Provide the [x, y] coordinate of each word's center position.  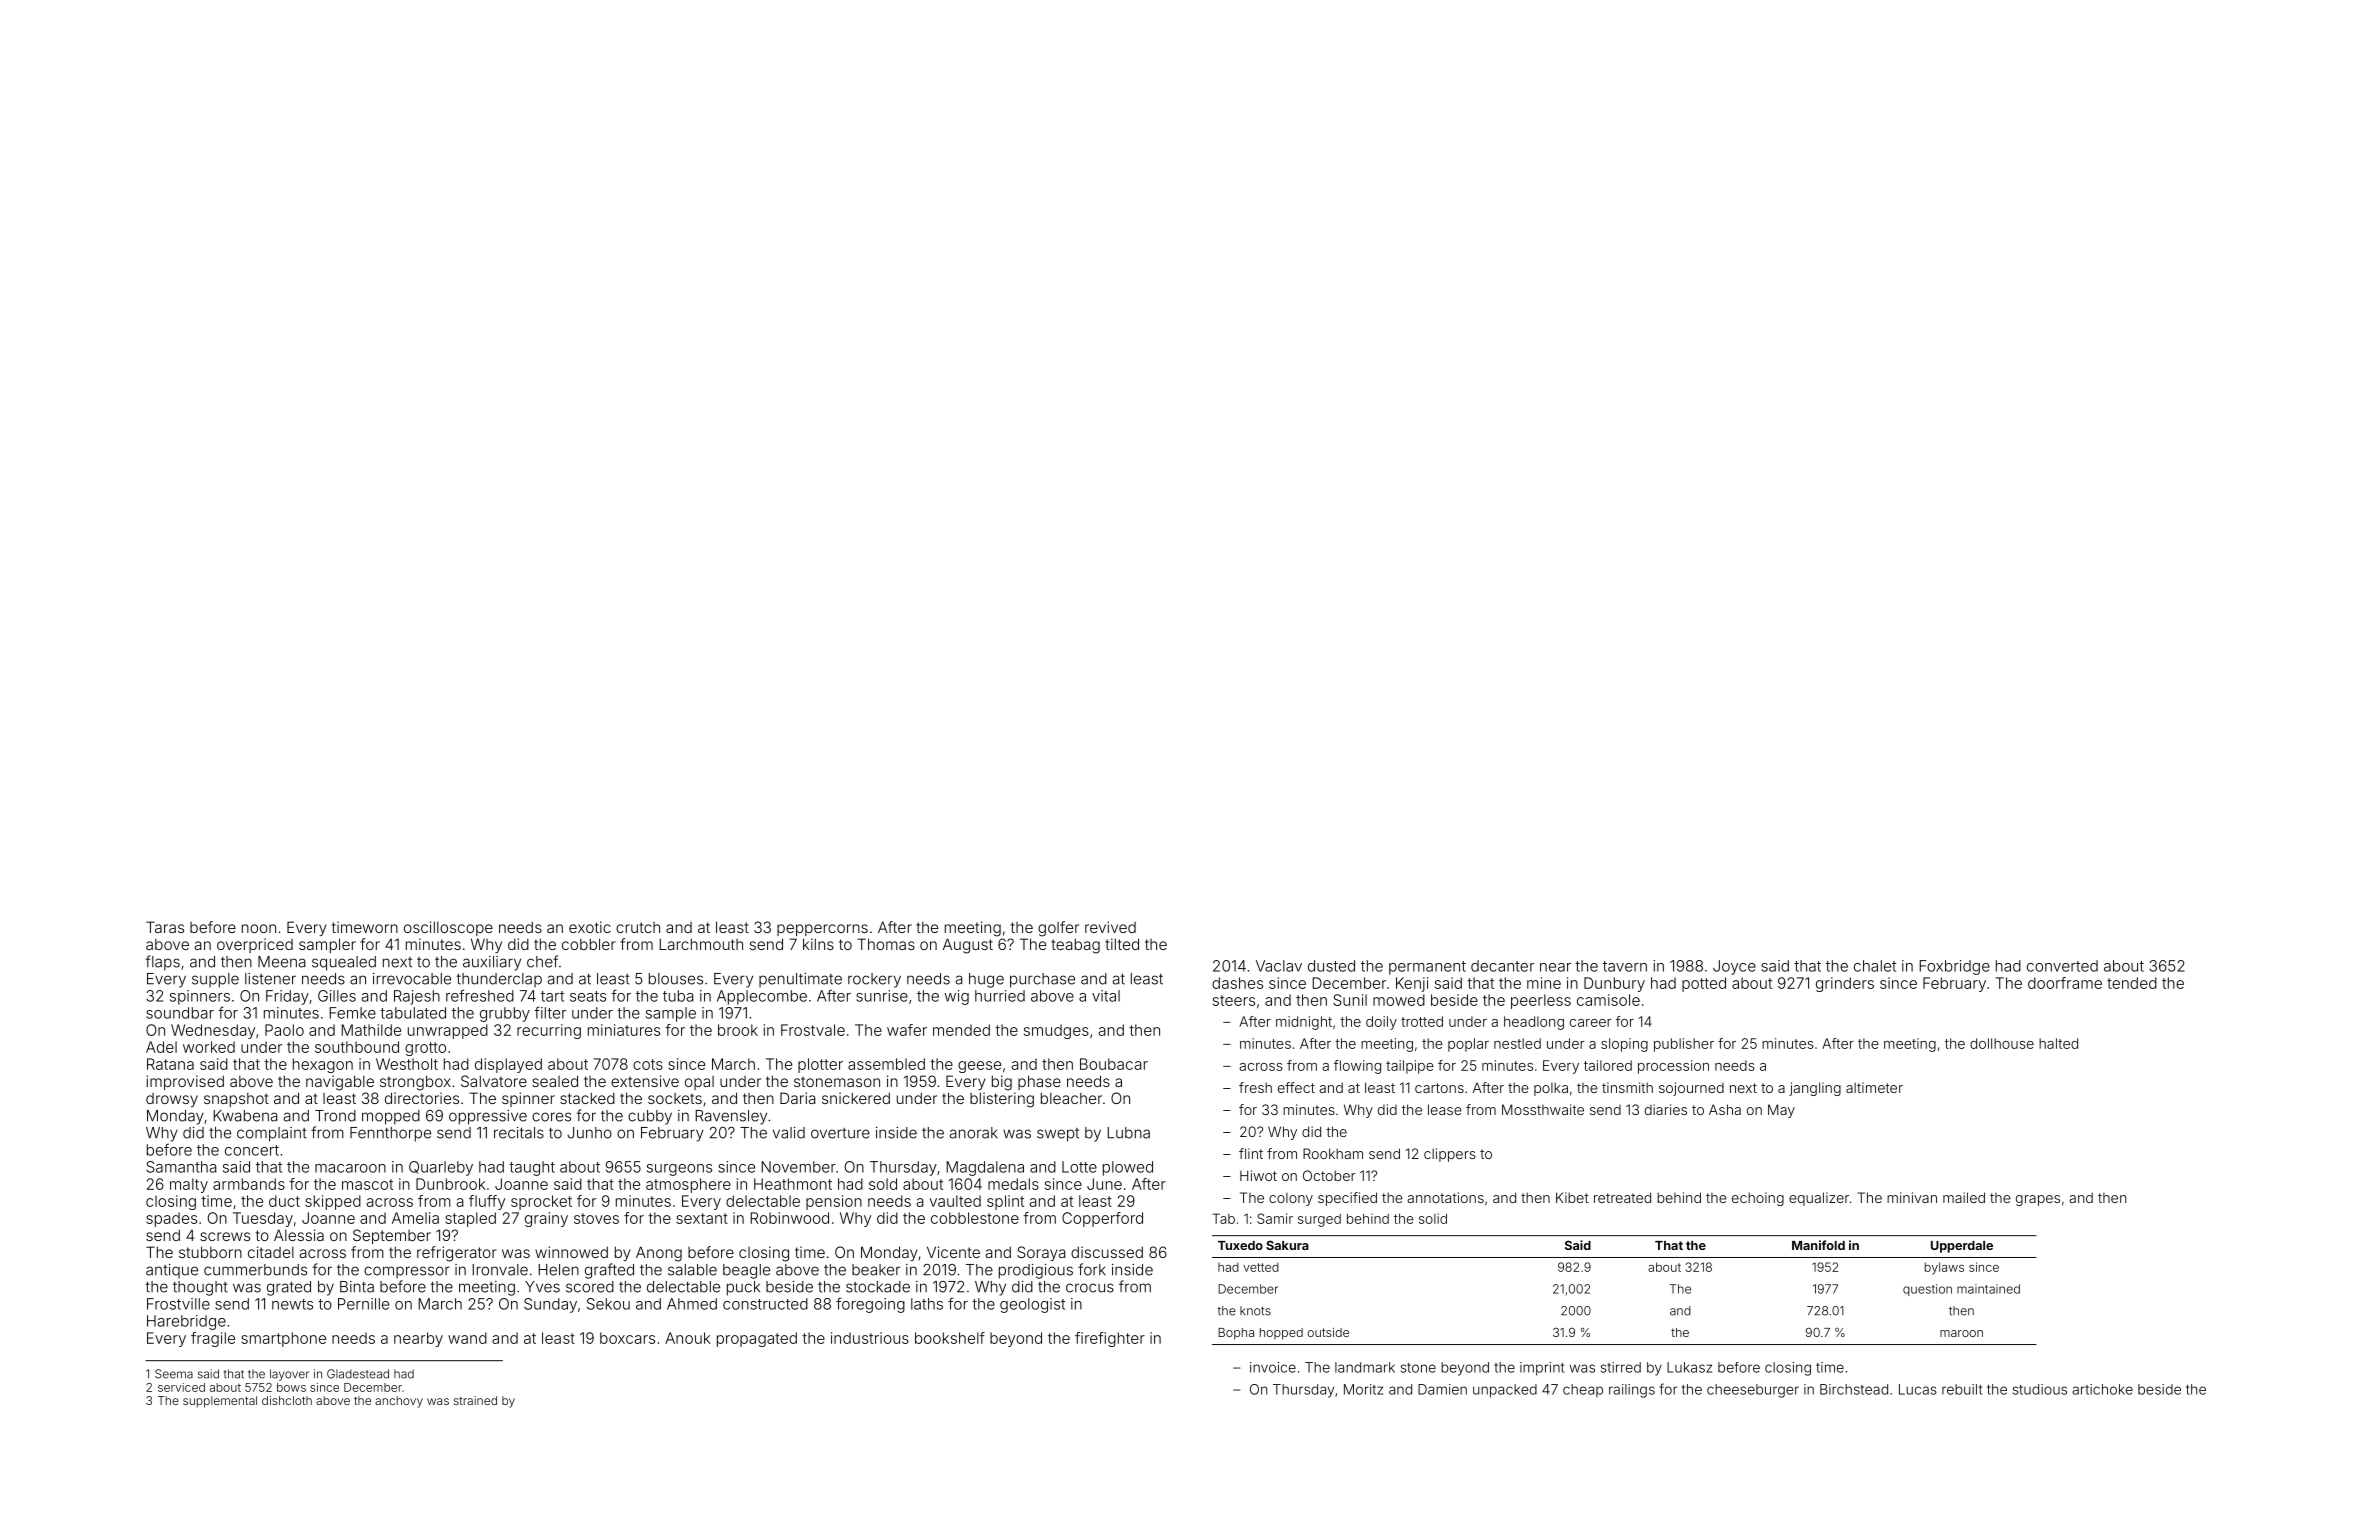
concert [252, 1150]
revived [1110, 927]
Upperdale [1962, 1247]
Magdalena [985, 1168]
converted [2062, 966]
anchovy [399, 1402]
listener [270, 979]
